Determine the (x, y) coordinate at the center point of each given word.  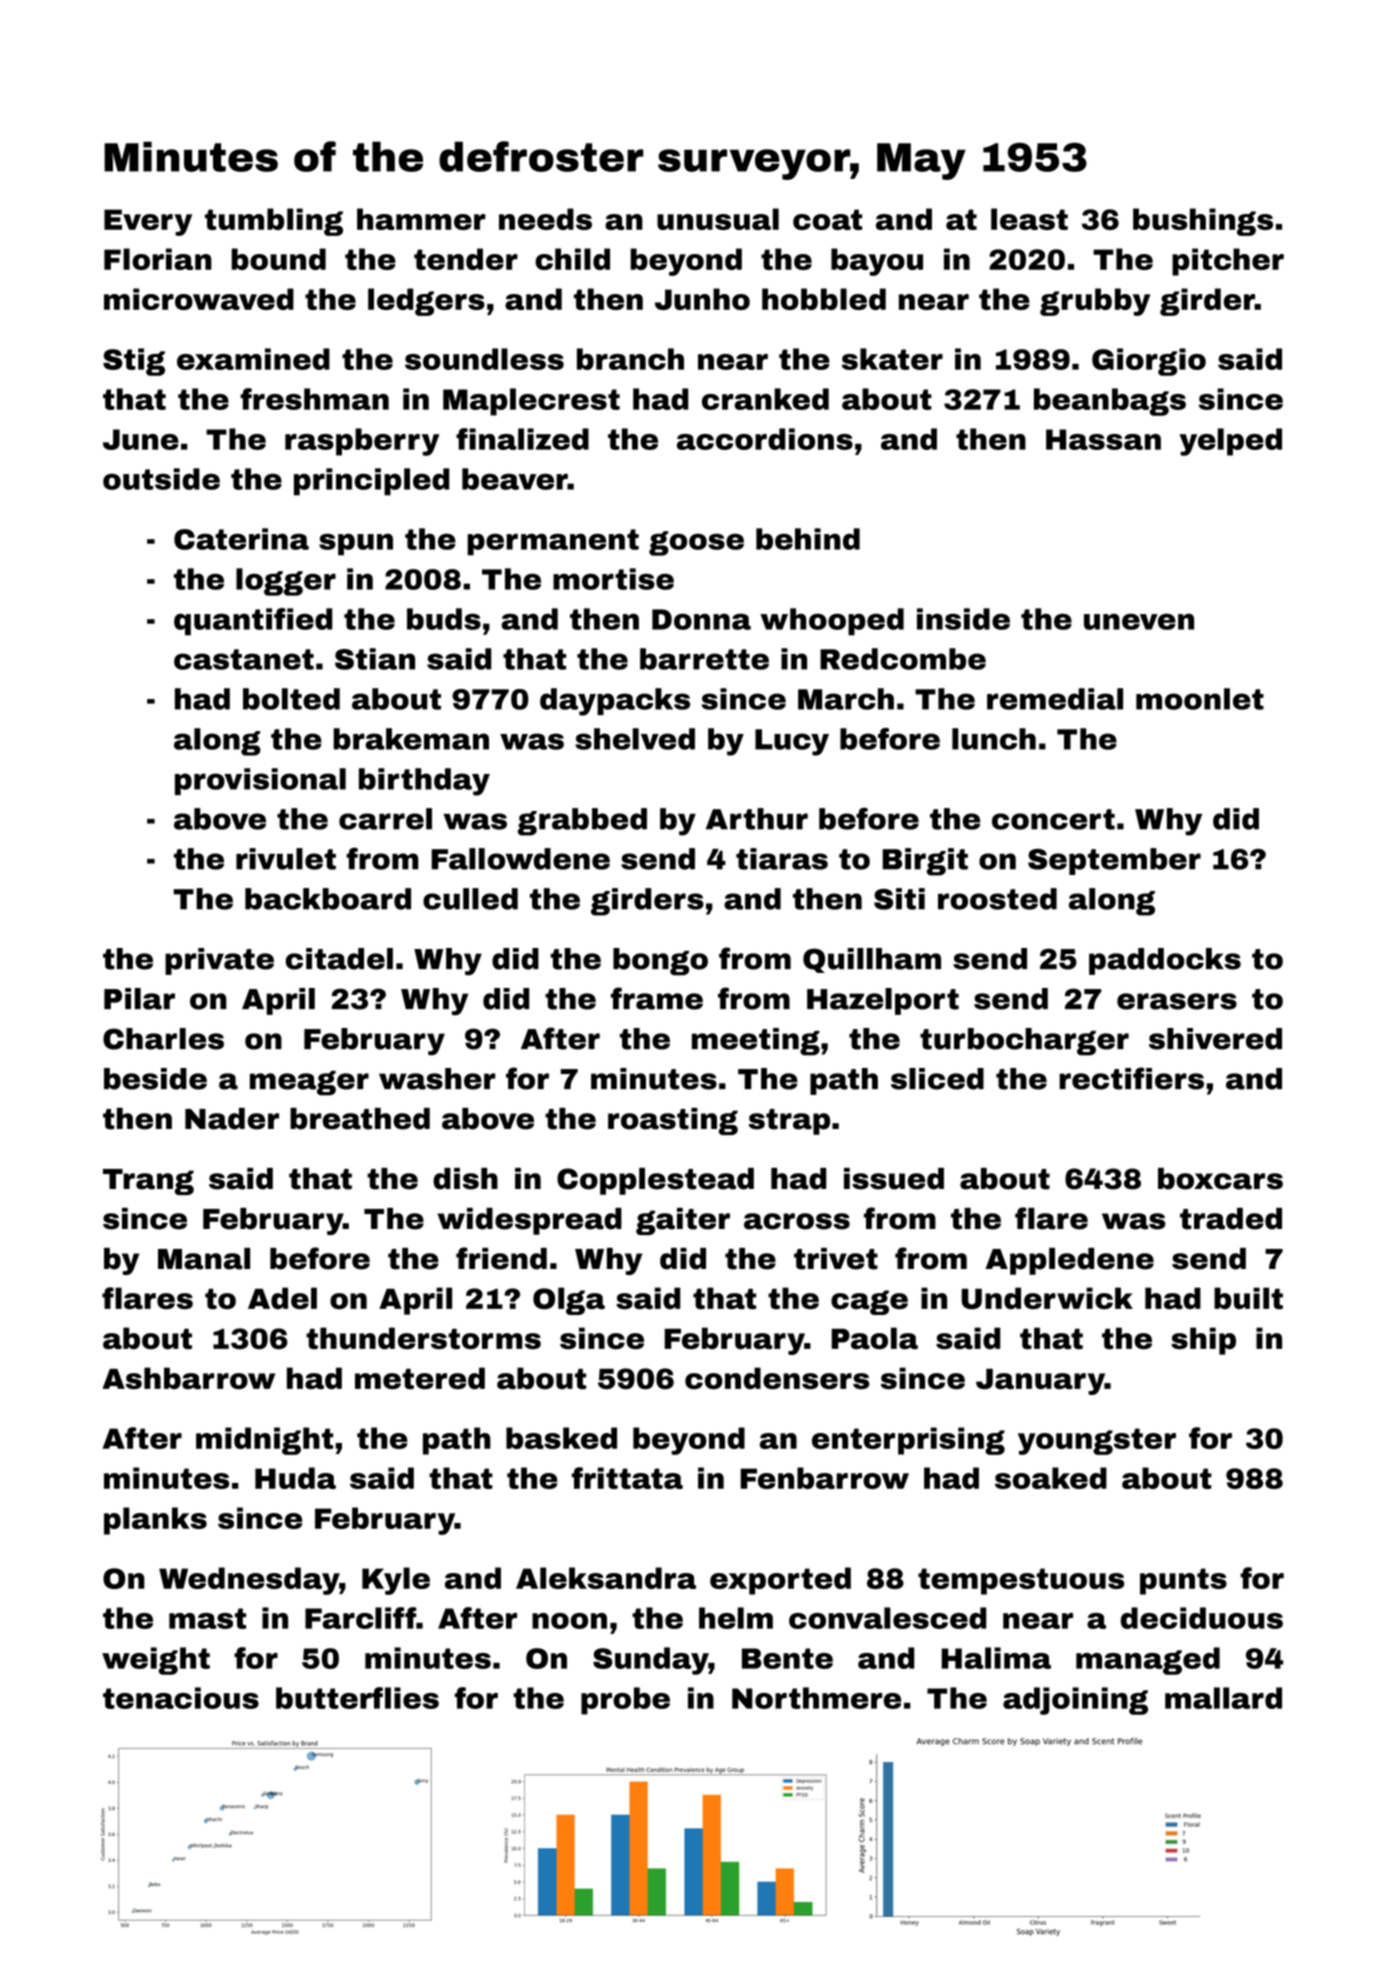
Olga (569, 1301)
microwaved (199, 299)
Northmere (816, 1698)
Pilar (139, 999)
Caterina (241, 539)
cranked (765, 399)
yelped (1230, 442)
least (1029, 219)
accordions (765, 439)
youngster (1097, 1441)
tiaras (782, 859)
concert (1053, 819)
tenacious (181, 1698)
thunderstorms (423, 1338)
